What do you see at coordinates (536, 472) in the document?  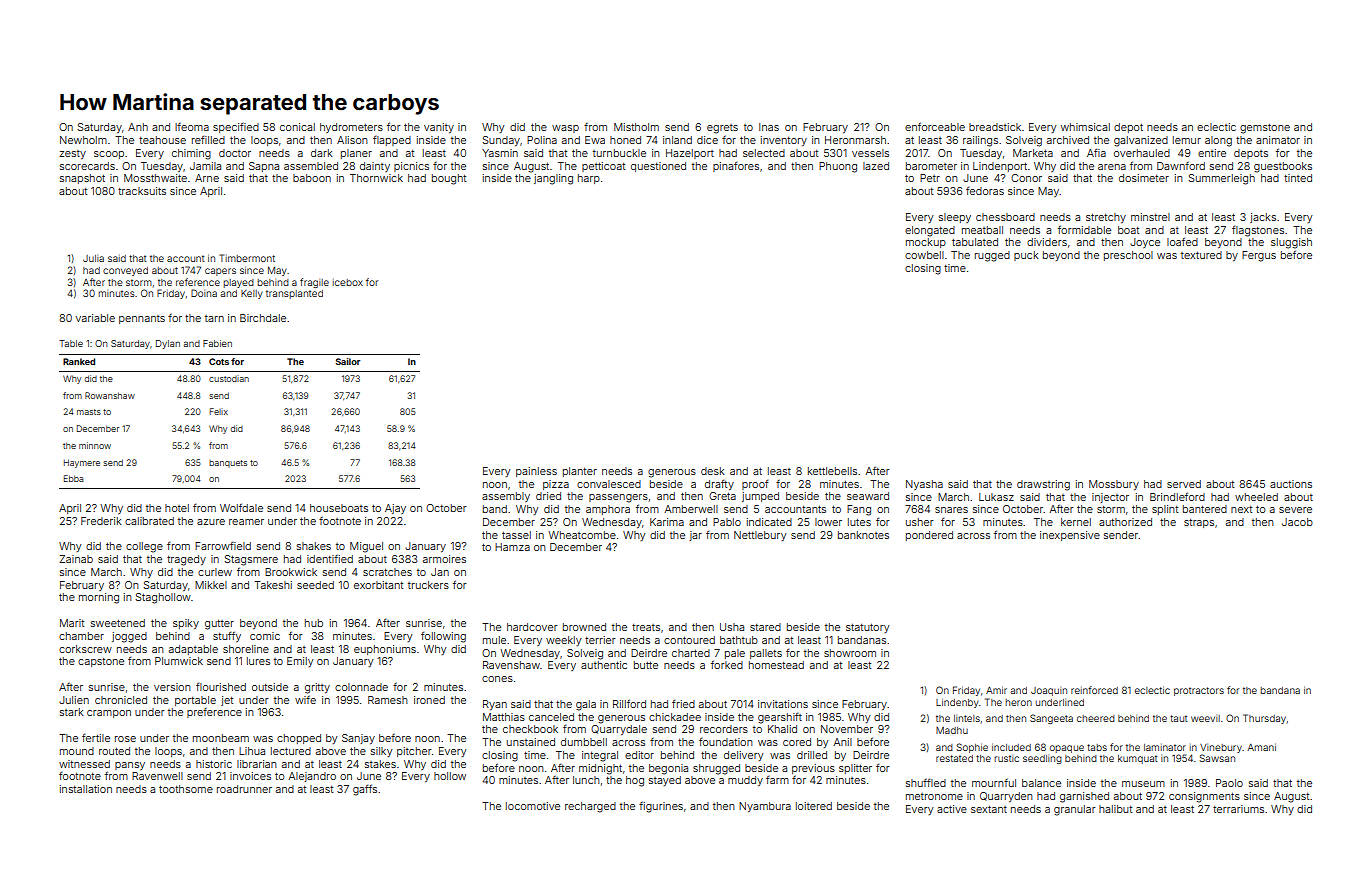 I see `painless` at bounding box center [536, 472].
